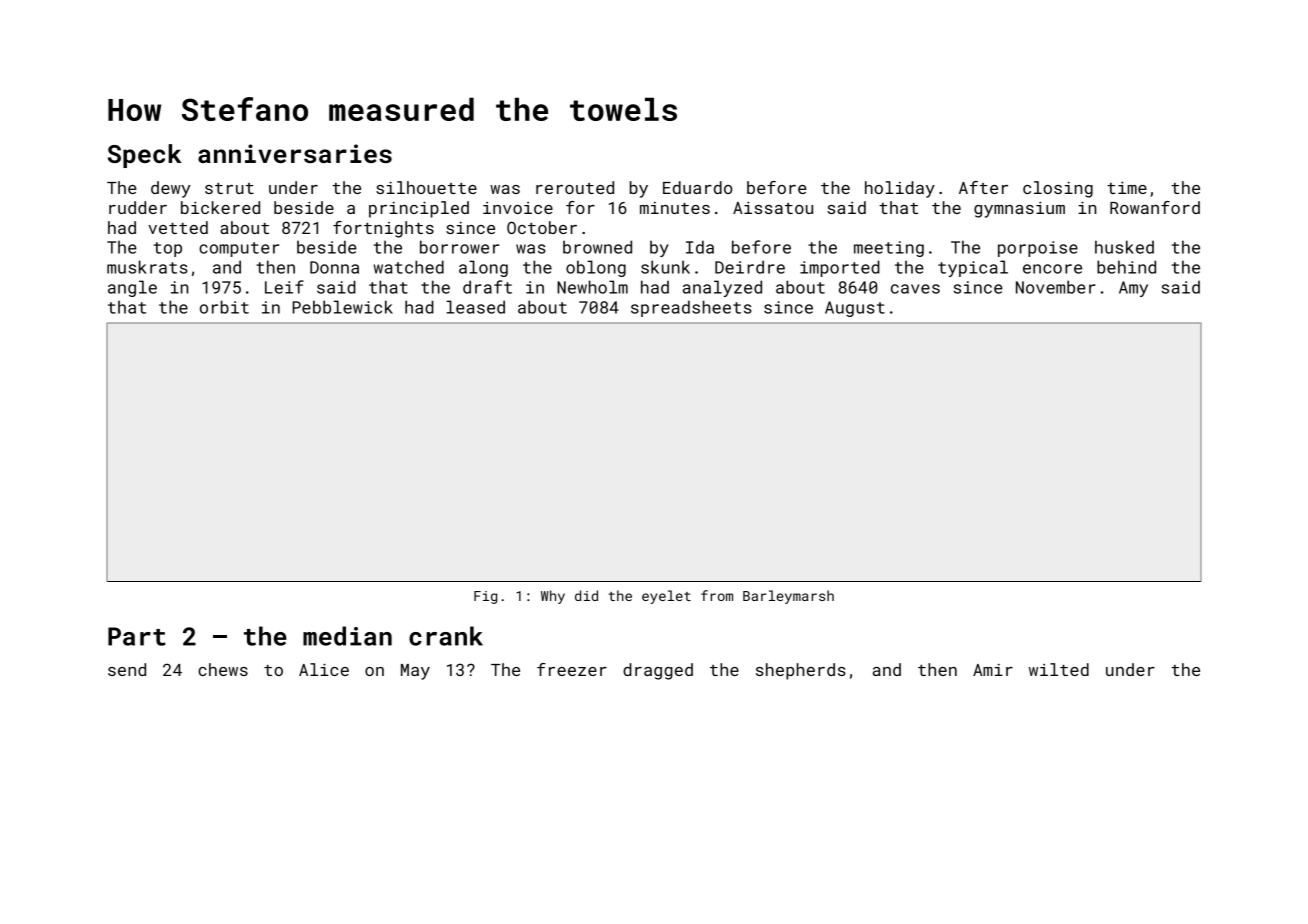 The width and height of the image is (1308, 924). What do you see at coordinates (750, 267) in the image?
I see `Deirdre` at bounding box center [750, 267].
